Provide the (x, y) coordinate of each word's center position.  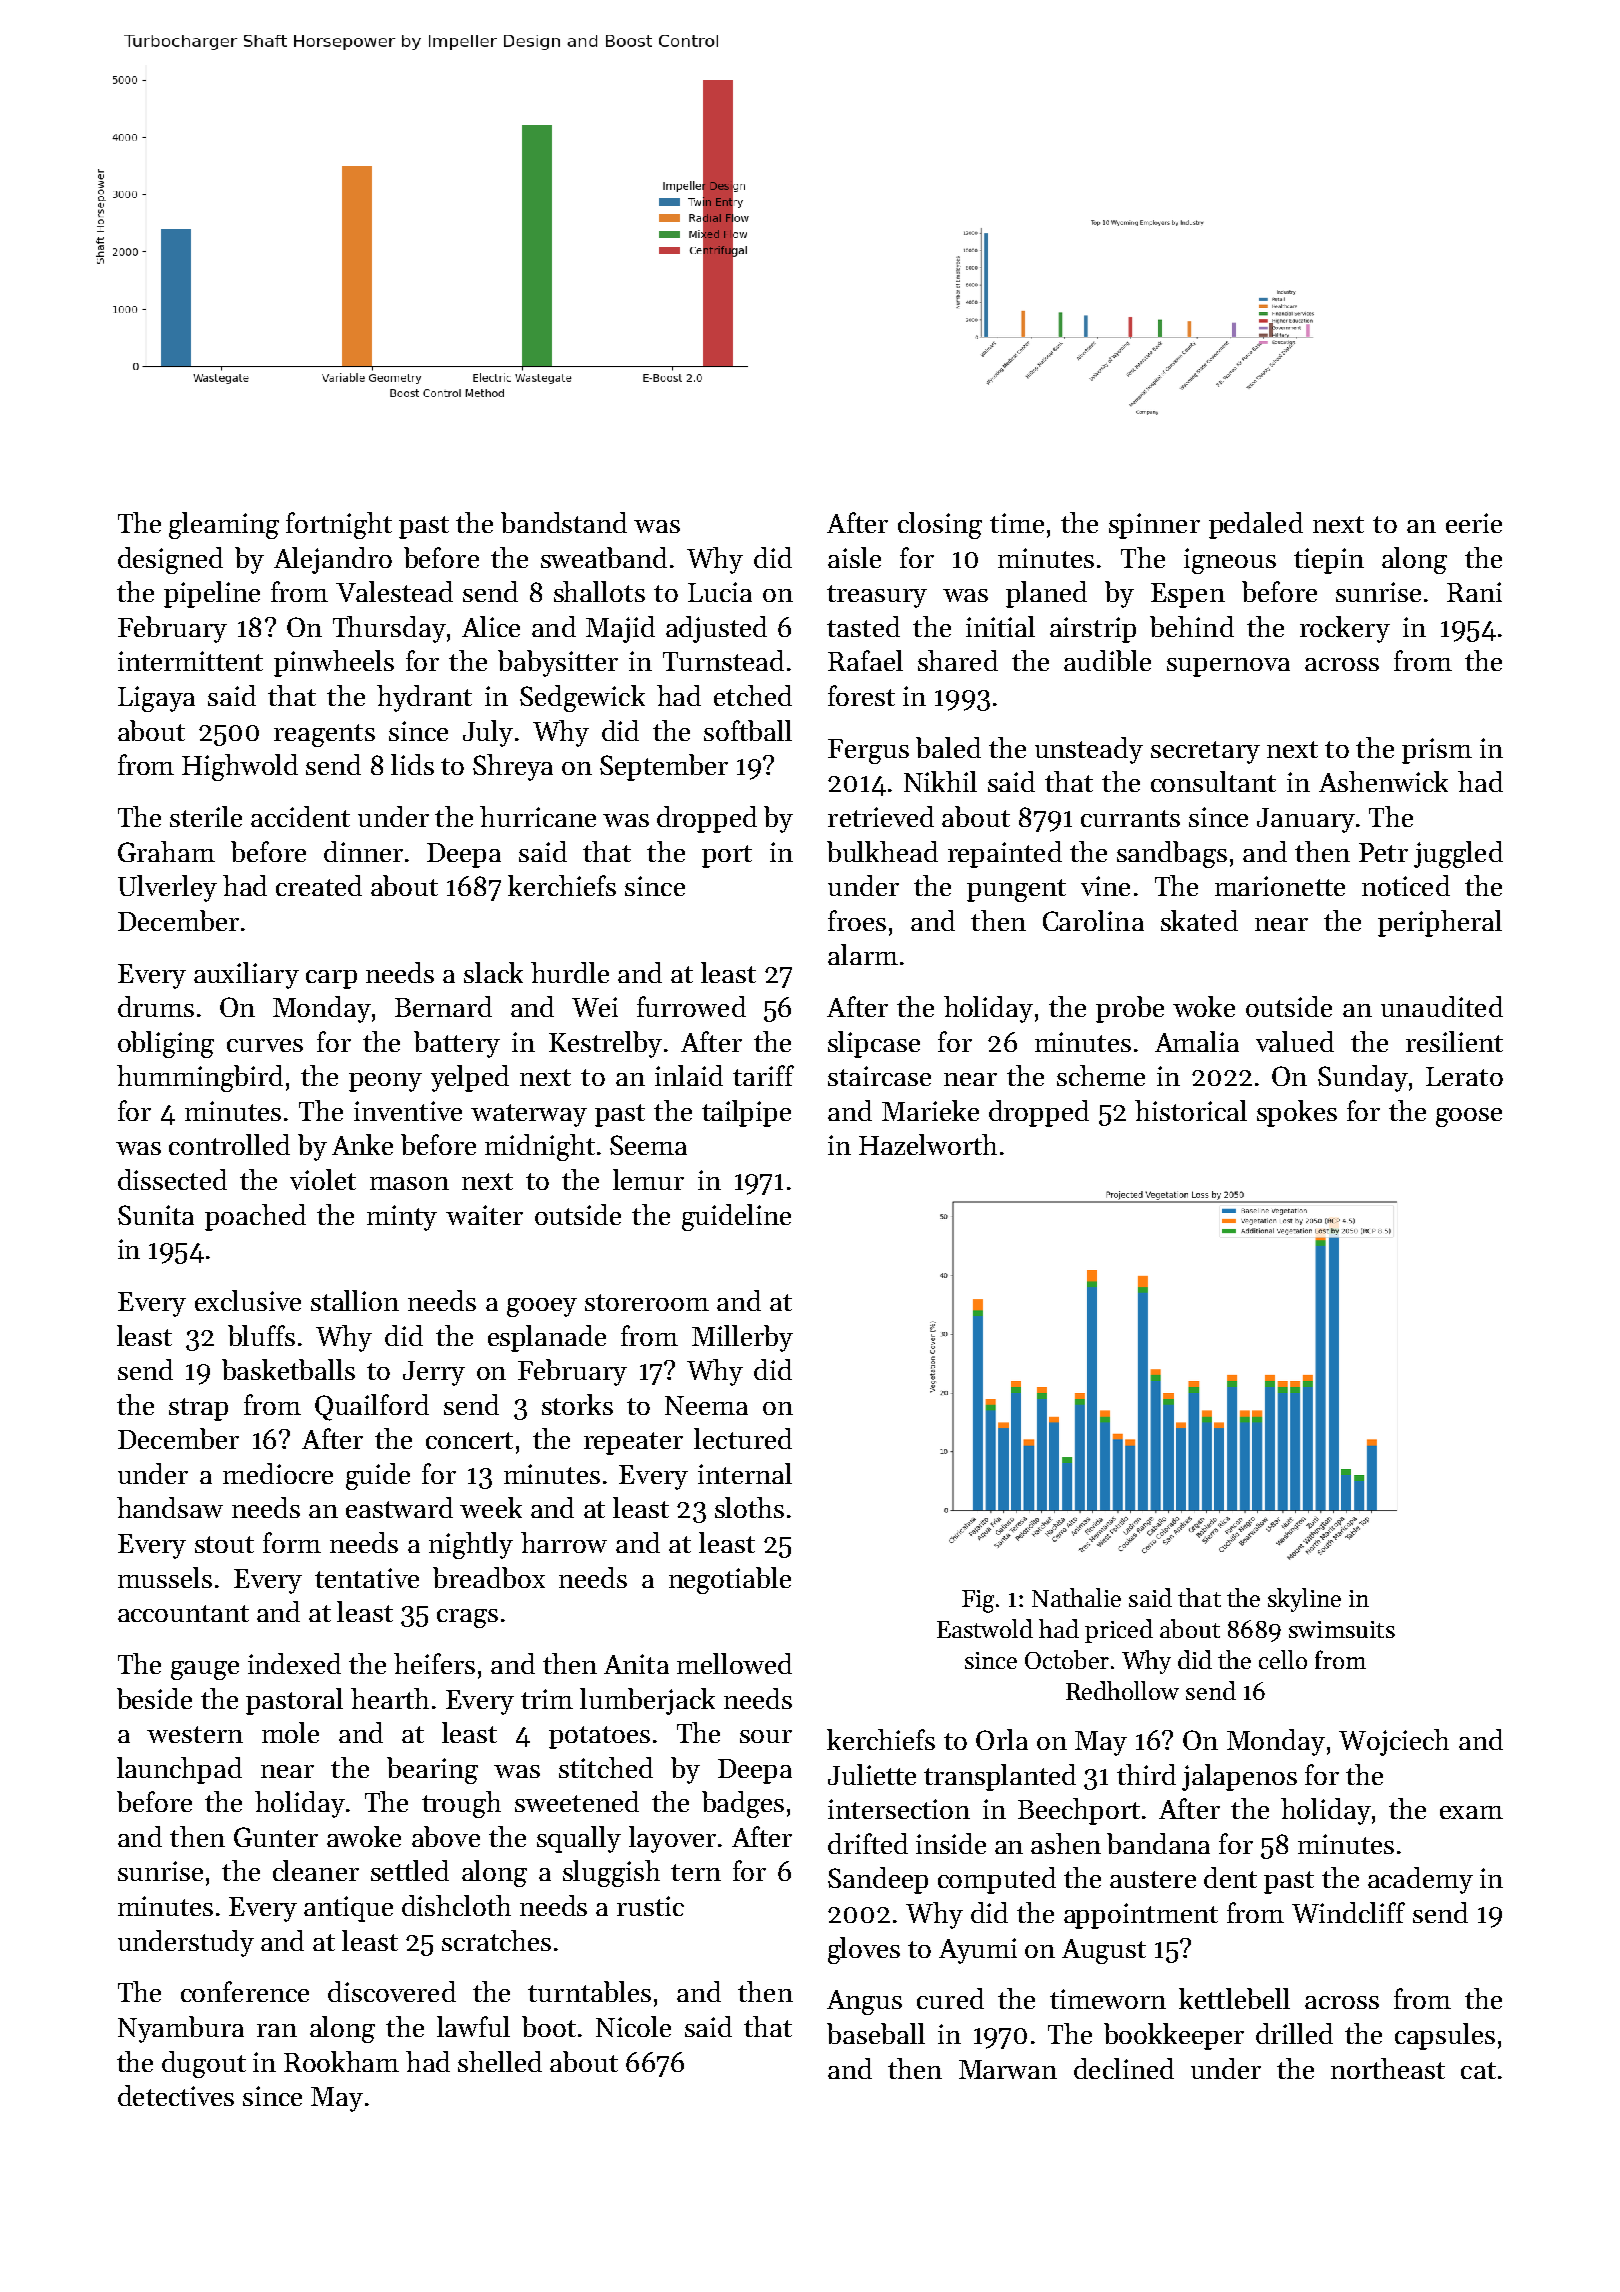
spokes (1297, 1113)
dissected (172, 1179)
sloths (749, 1507)
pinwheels (334, 663)
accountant (183, 1613)
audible (1107, 660)
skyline (1304, 1600)
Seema (648, 1145)
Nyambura (181, 2029)
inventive (408, 1111)
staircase (879, 1076)
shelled (500, 2061)
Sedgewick (582, 698)
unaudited (1442, 1006)
